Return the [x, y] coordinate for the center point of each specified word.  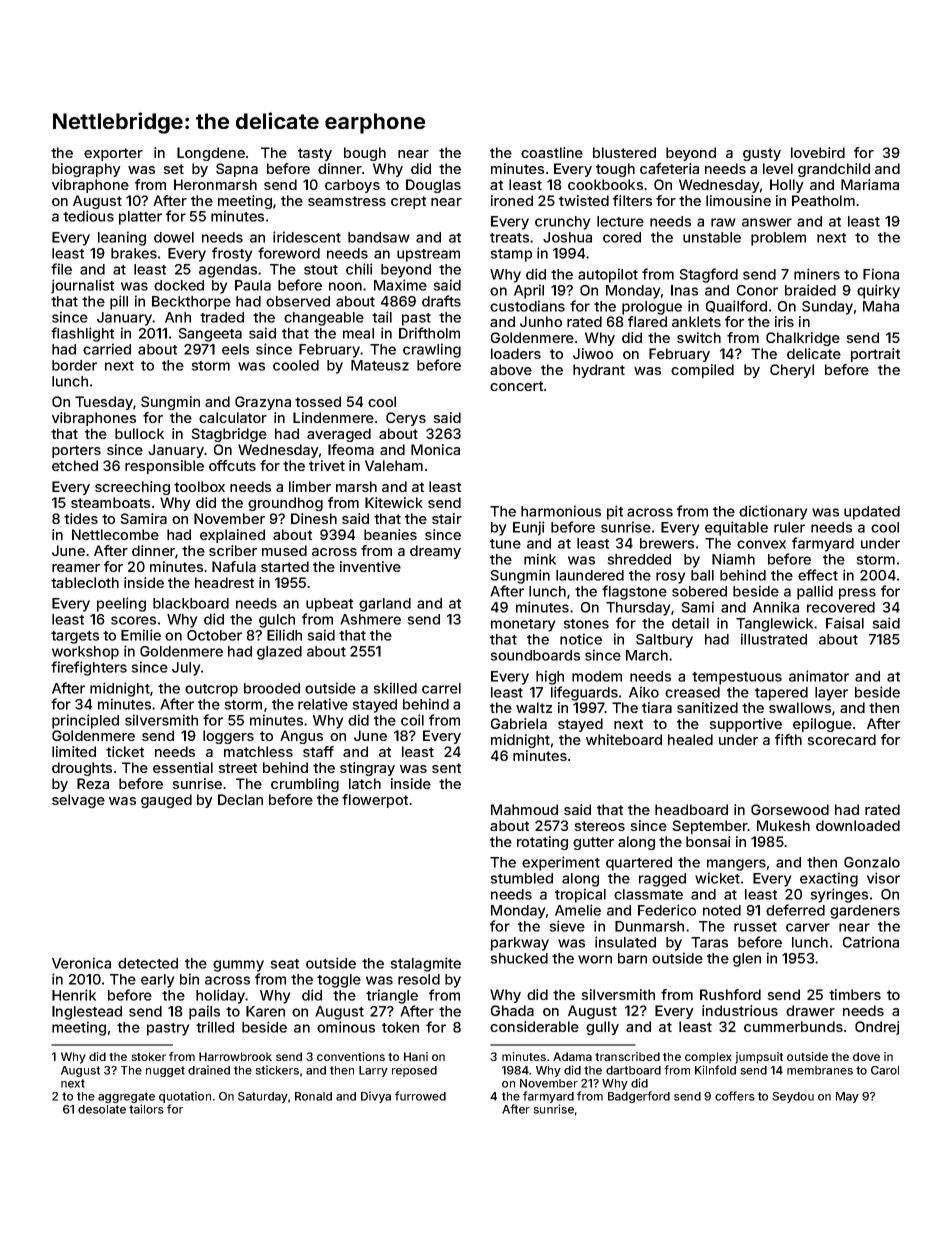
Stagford [709, 275]
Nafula [234, 566]
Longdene [211, 154]
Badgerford [639, 1097]
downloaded [858, 825]
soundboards [535, 655]
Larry [373, 1071]
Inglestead [87, 1013]
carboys [352, 186]
